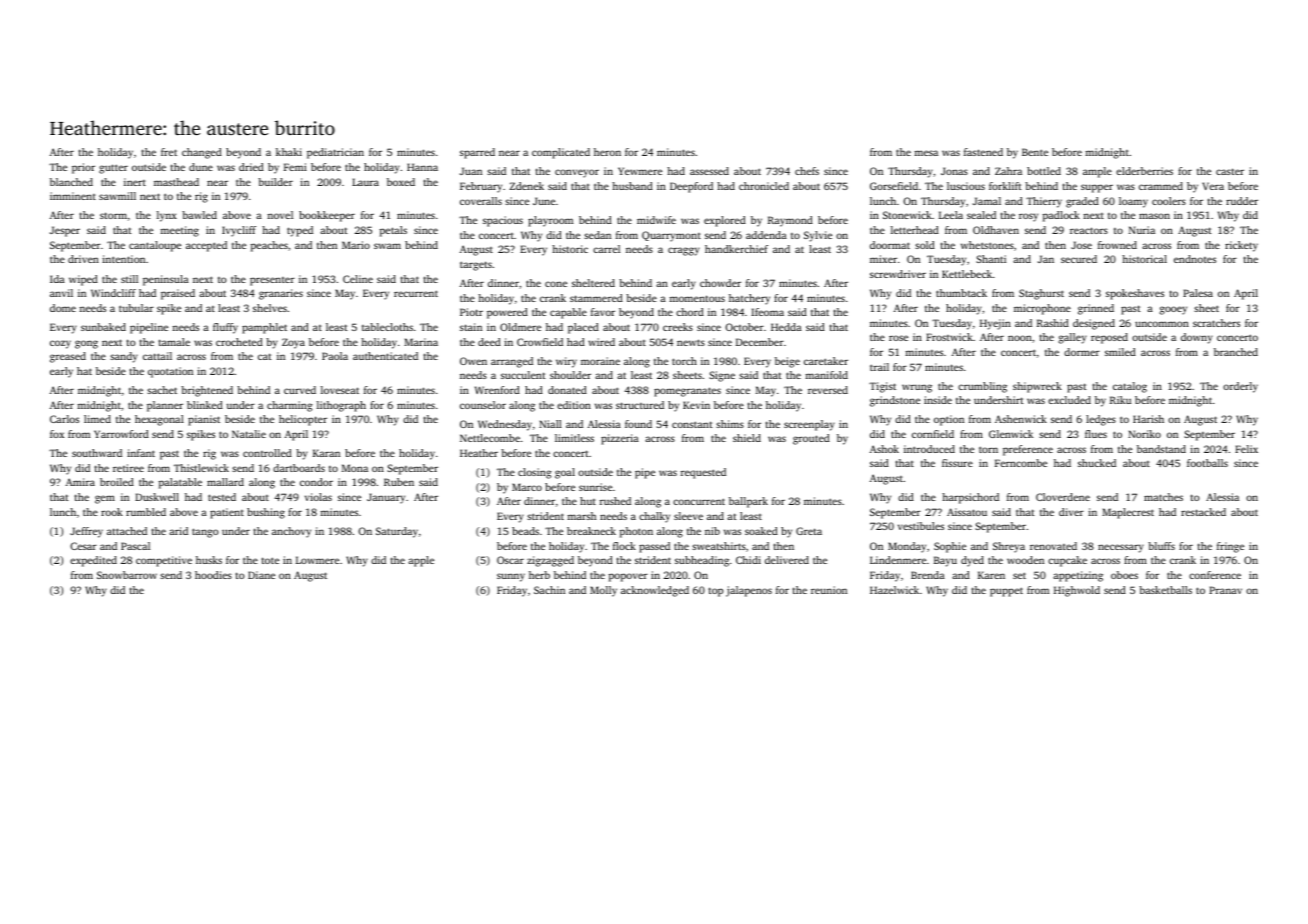 This document has height=924, width=1308. I want to click on fret, so click(169, 152).
